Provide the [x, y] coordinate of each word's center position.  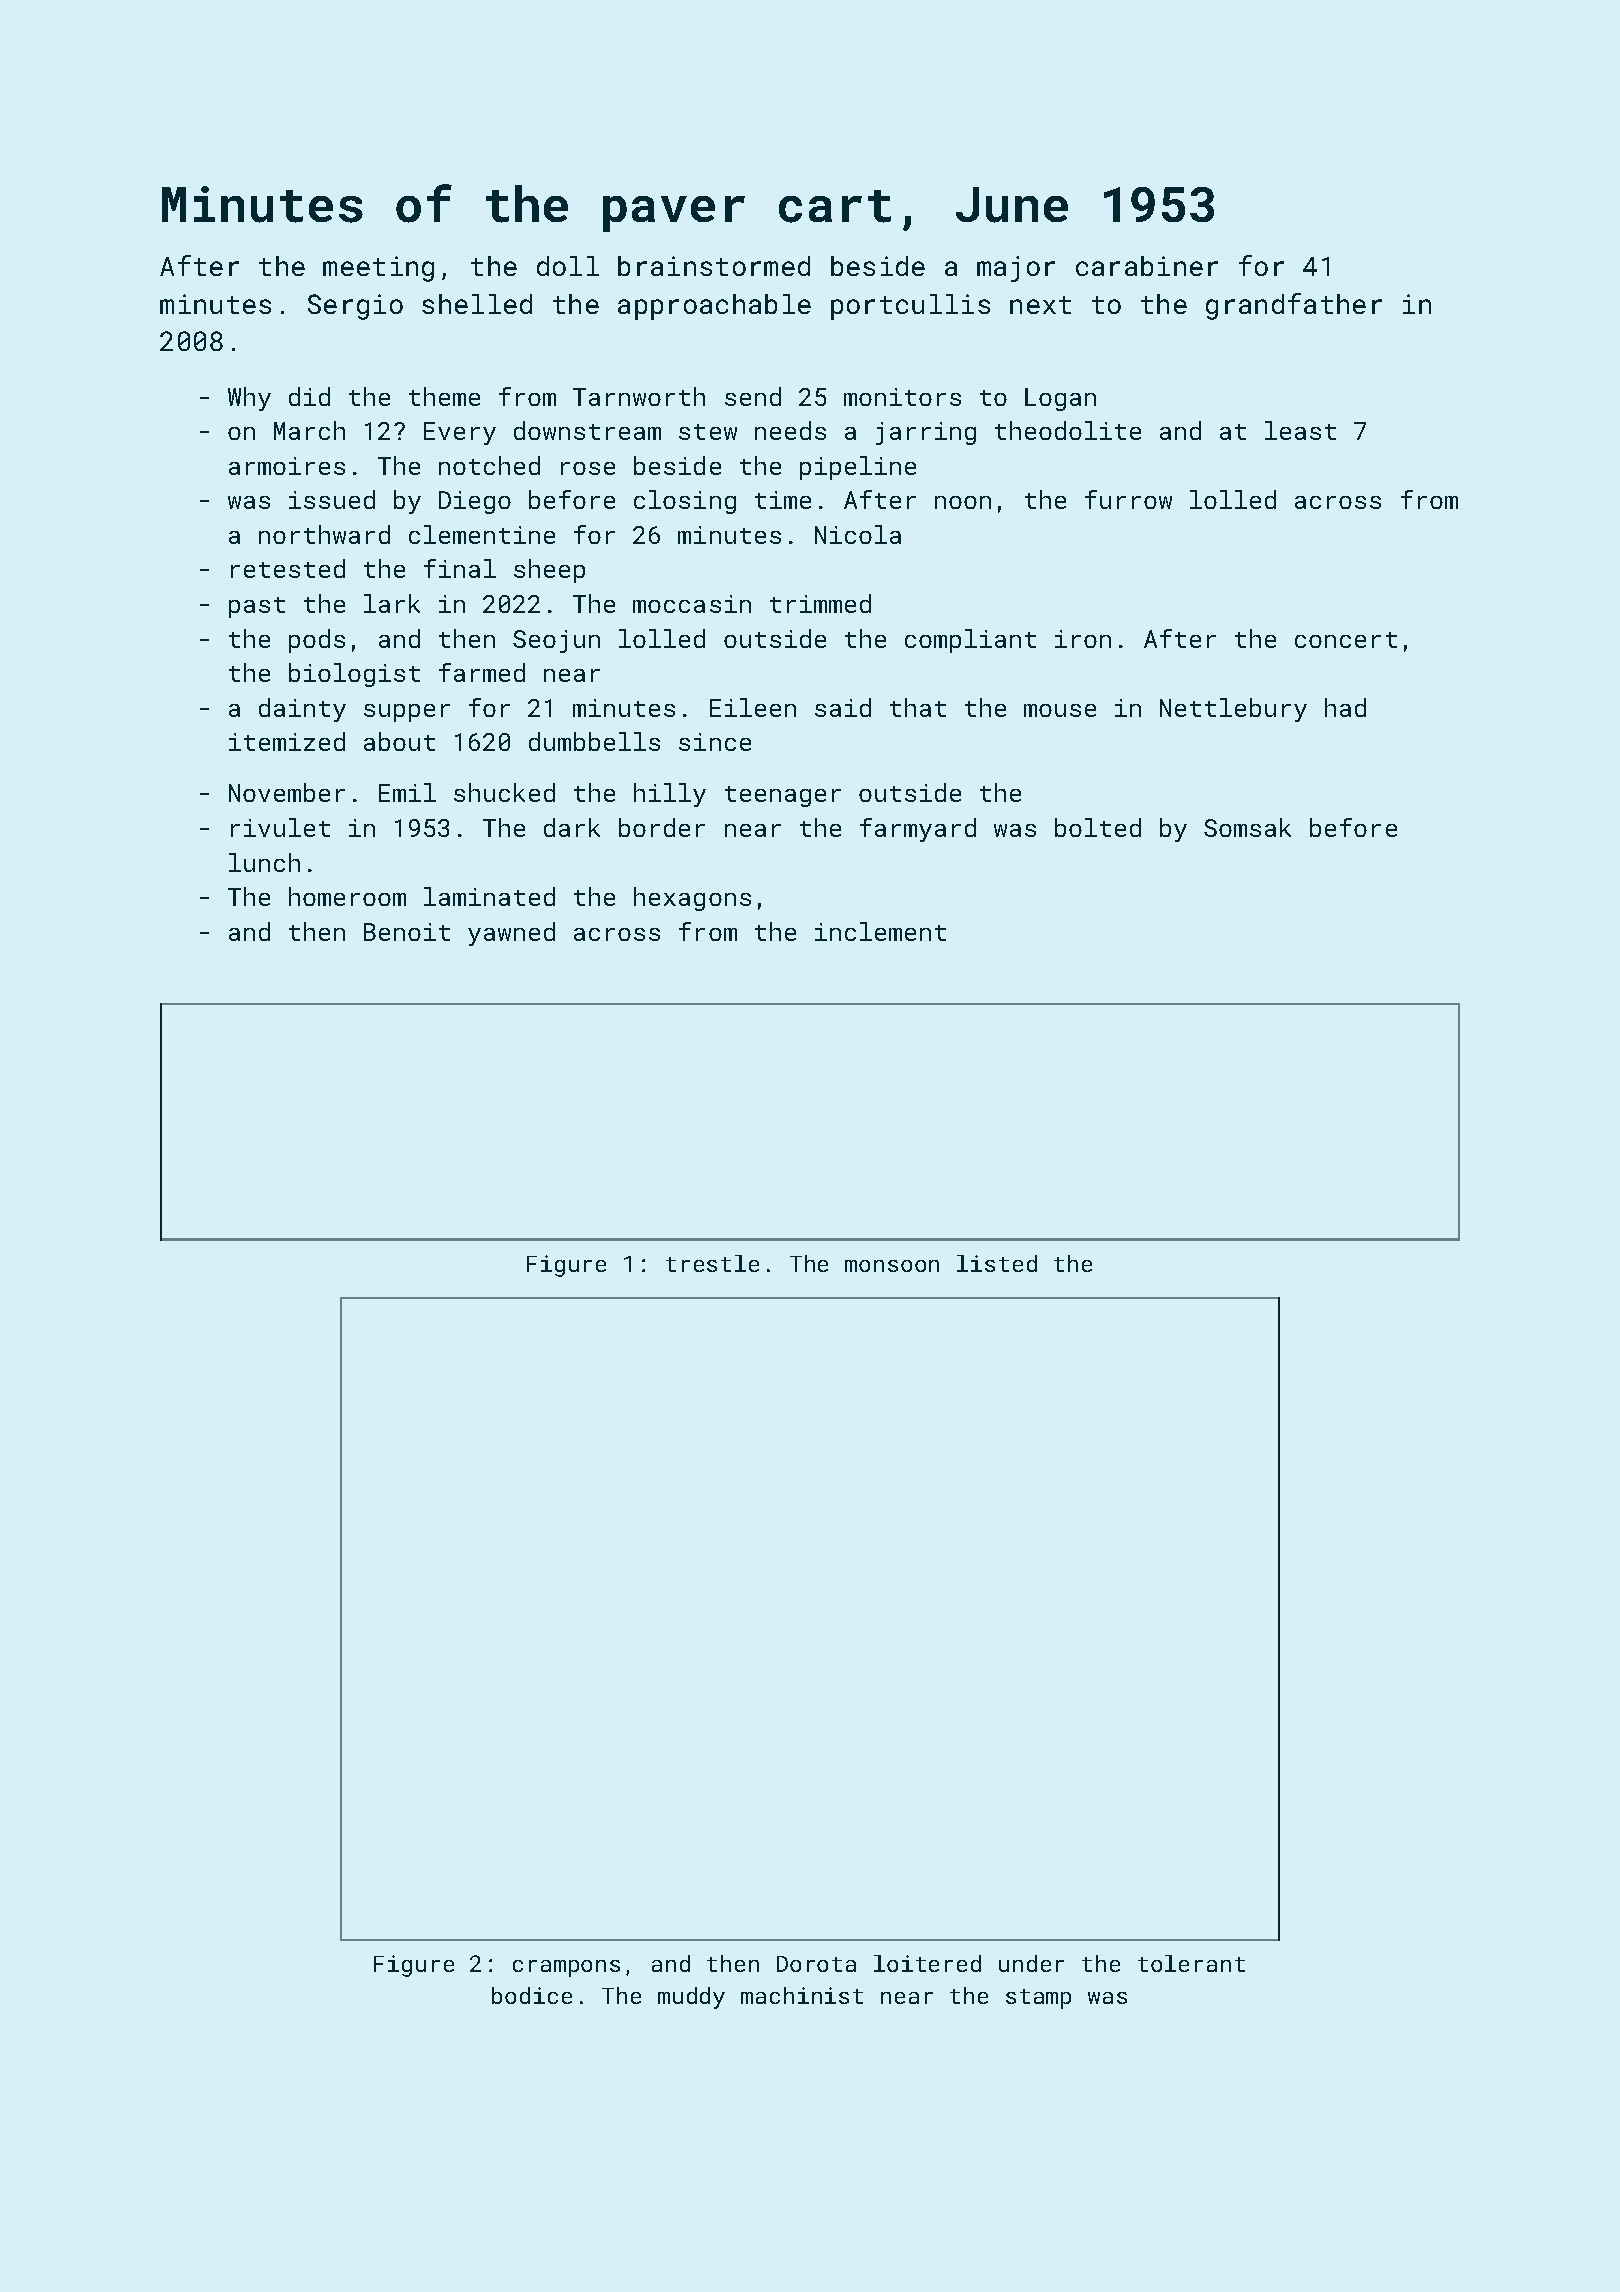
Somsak [1247, 827]
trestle [712, 1263]
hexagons [692, 899]
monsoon [892, 1266]
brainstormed [714, 266]
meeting [378, 269]
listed [997, 1263]
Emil [407, 792]
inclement [880, 931]
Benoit [407, 932]
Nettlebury [1233, 710]
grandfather [1294, 306]
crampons [566, 1968]
